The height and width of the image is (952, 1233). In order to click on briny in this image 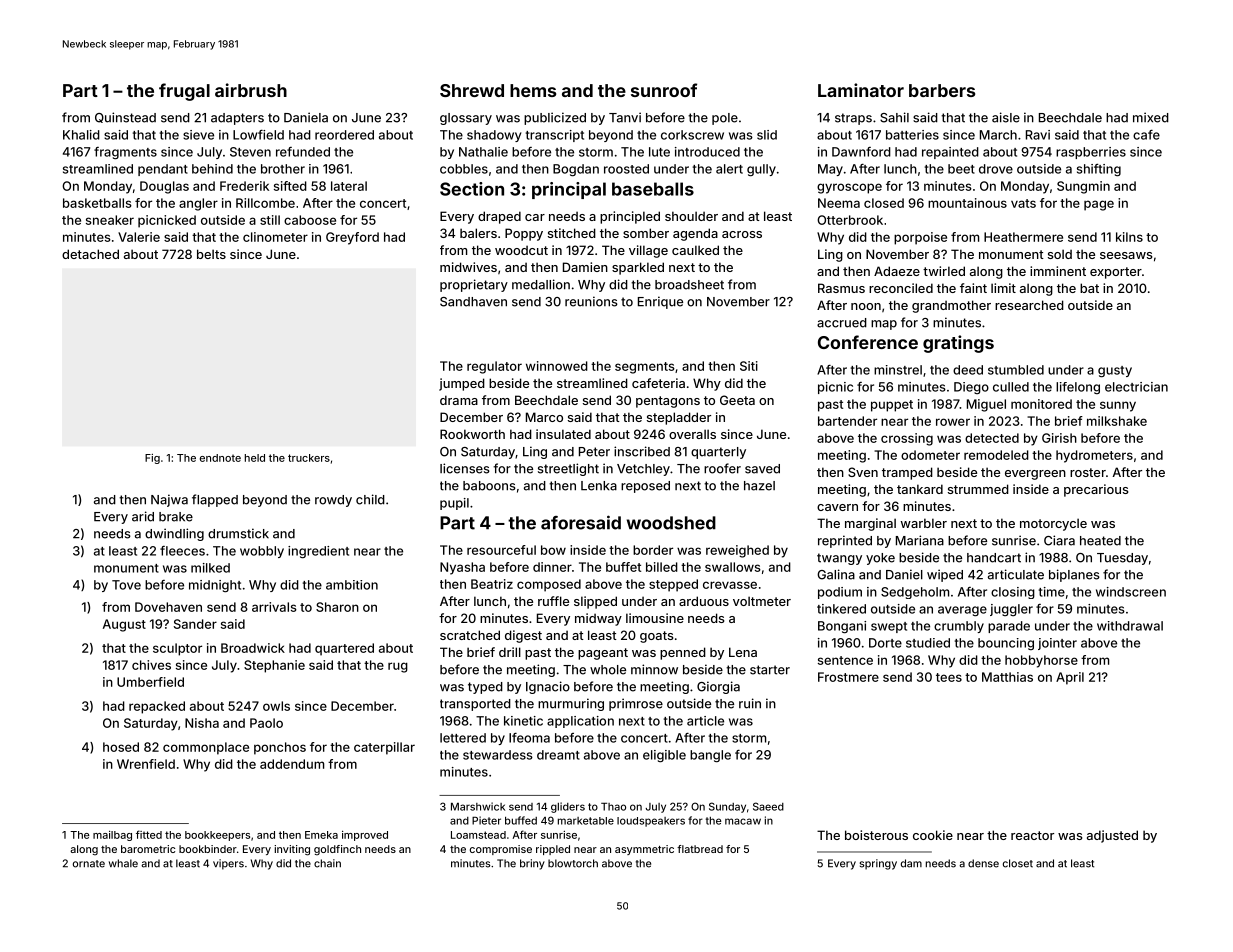, I will do `click(532, 864)`.
